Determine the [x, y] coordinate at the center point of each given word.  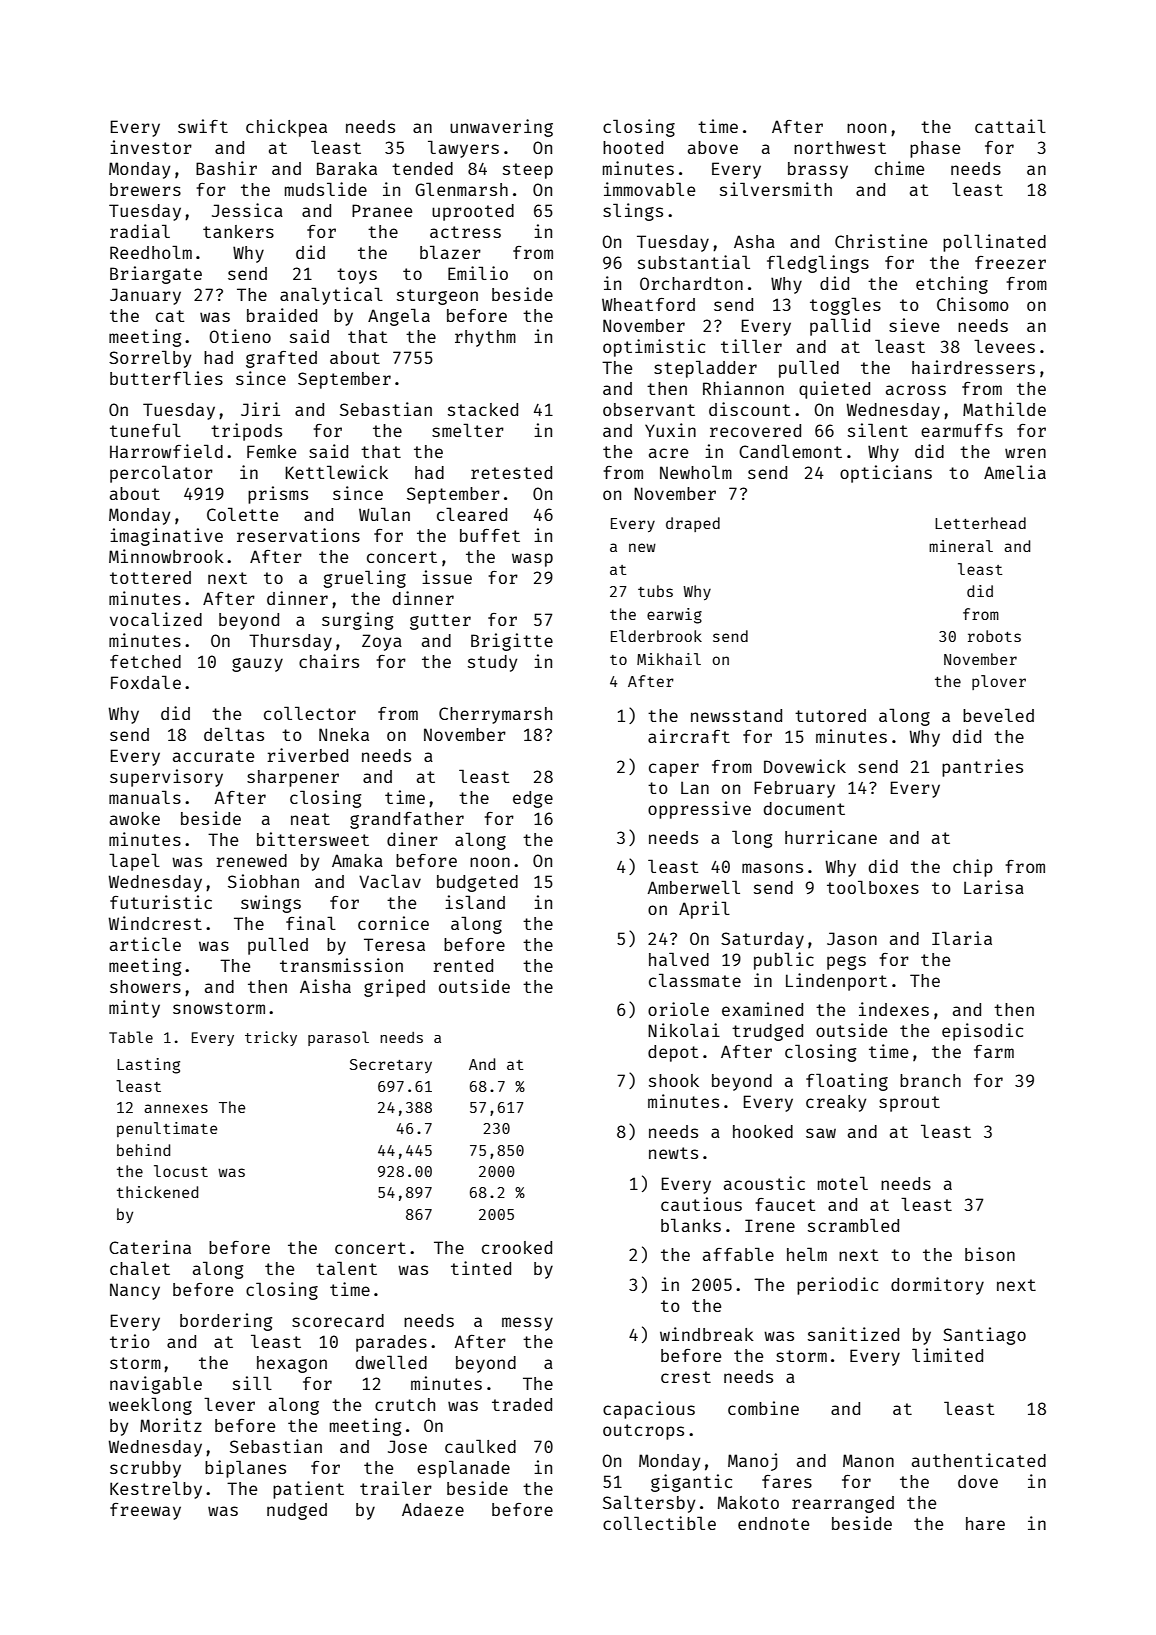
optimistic [654, 348]
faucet [785, 1204]
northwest [840, 147]
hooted [633, 147]
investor [151, 147]
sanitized [853, 1334]
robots [994, 636]
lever [229, 1404]
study [492, 663]
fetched [145, 661]
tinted [481, 1268]
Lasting [148, 1066]
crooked [517, 1247]
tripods [246, 432]
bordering [226, 1322]
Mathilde [1004, 409]
